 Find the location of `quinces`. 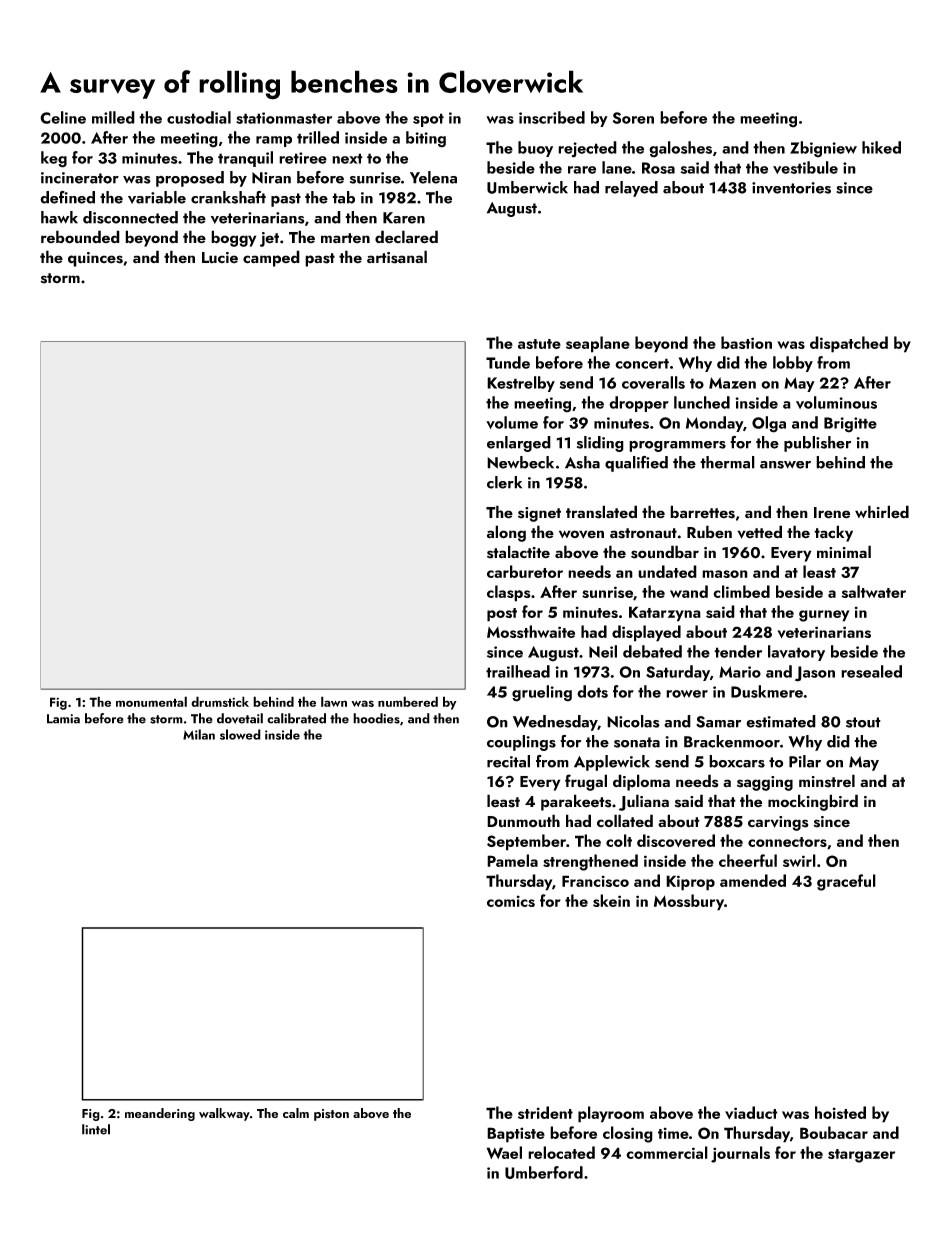

quinces is located at coordinates (95, 259).
